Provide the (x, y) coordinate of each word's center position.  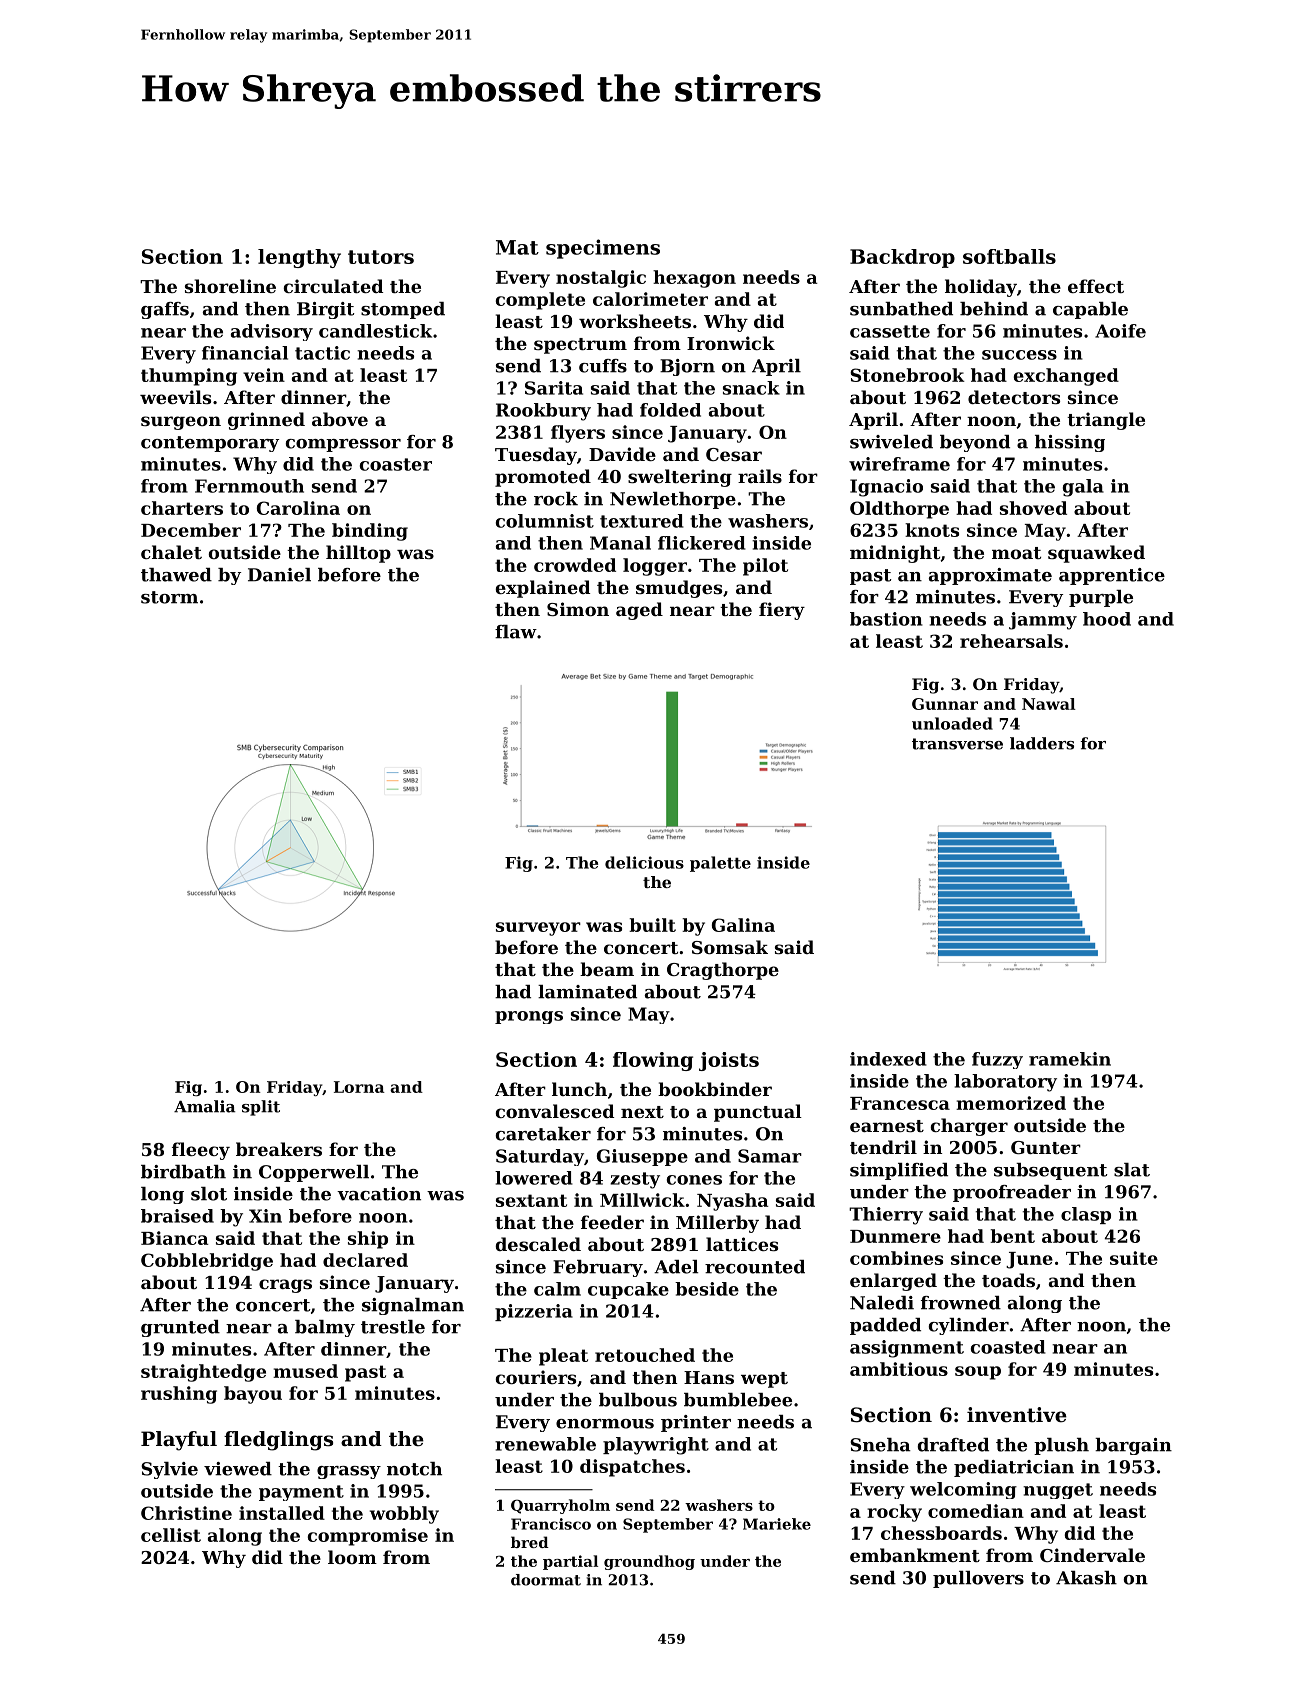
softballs (1009, 256)
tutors (381, 257)
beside (707, 1289)
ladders (1042, 743)
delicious (644, 862)
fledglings (278, 1441)
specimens (603, 249)
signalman (413, 1306)
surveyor (538, 929)
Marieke (777, 1524)
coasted (1008, 1347)
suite (1134, 1258)
